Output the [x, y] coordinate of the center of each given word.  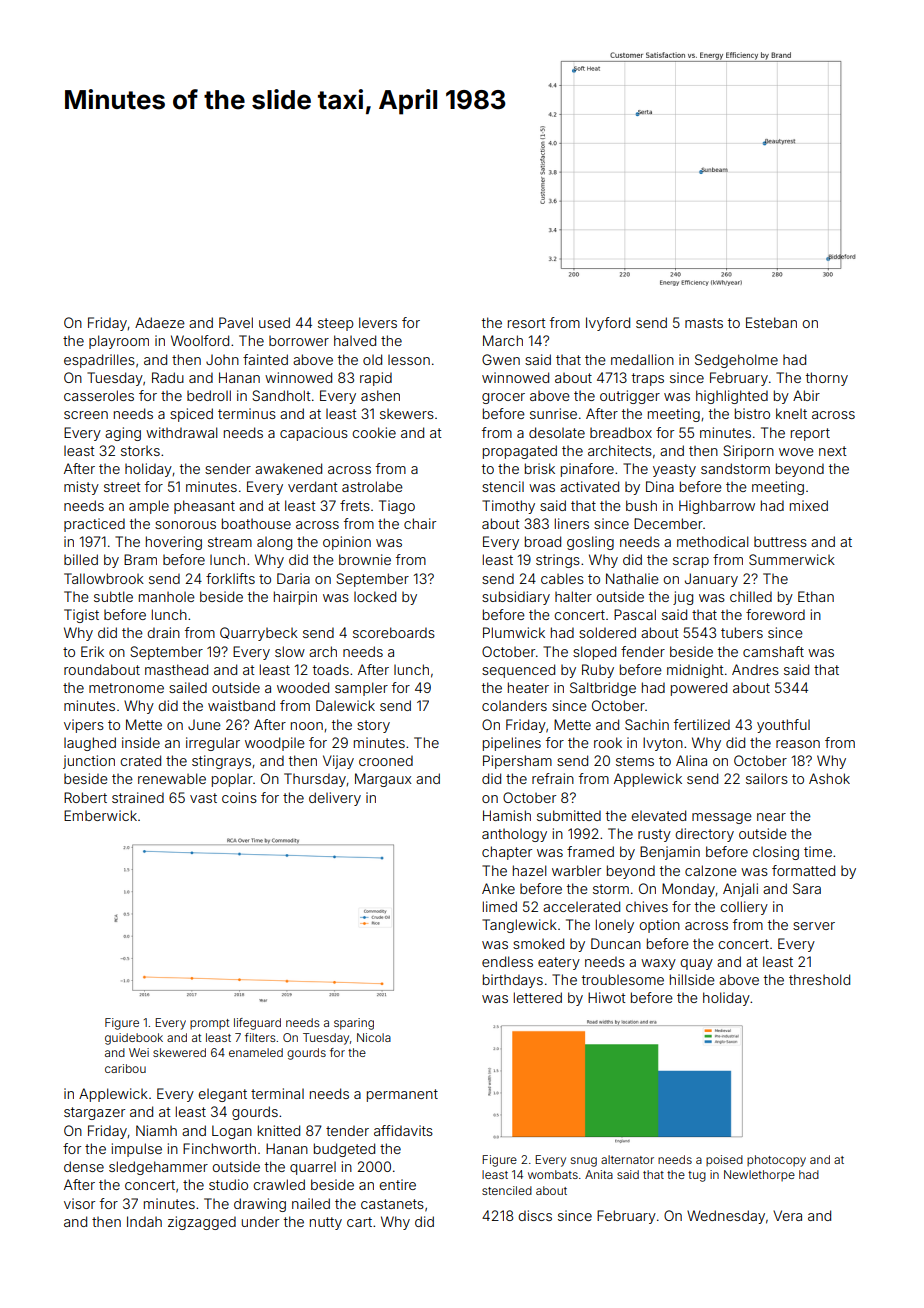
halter [573, 596]
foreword [775, 614]
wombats [553, 1174]
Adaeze [160, 322]
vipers [84, 726]
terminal [277, 1093]
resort [527, 323]
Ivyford [608, 324]
